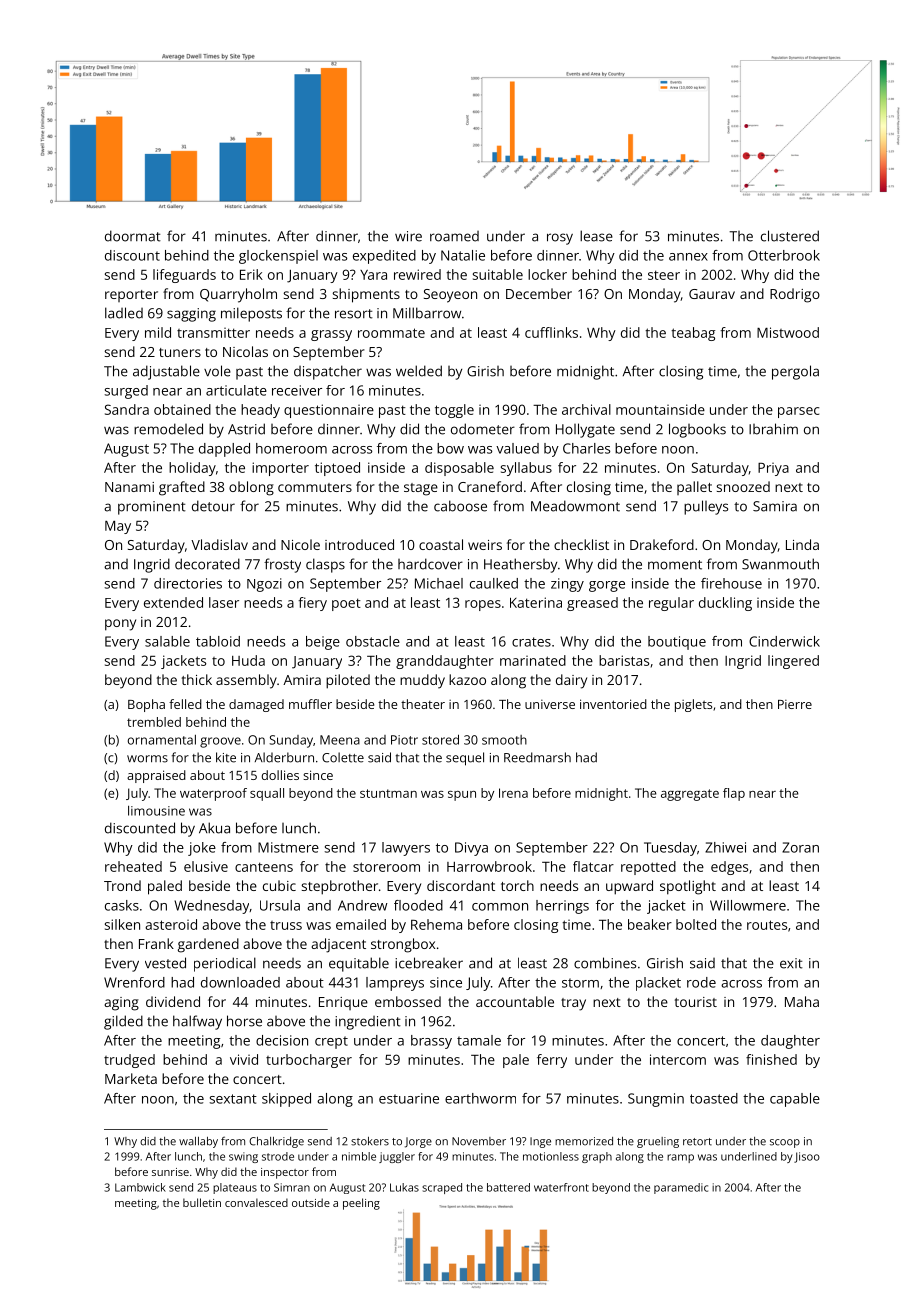  What do you see at coordinates (152, 508) in the image?
I see `prominent` at bounding box center [152, 508].
